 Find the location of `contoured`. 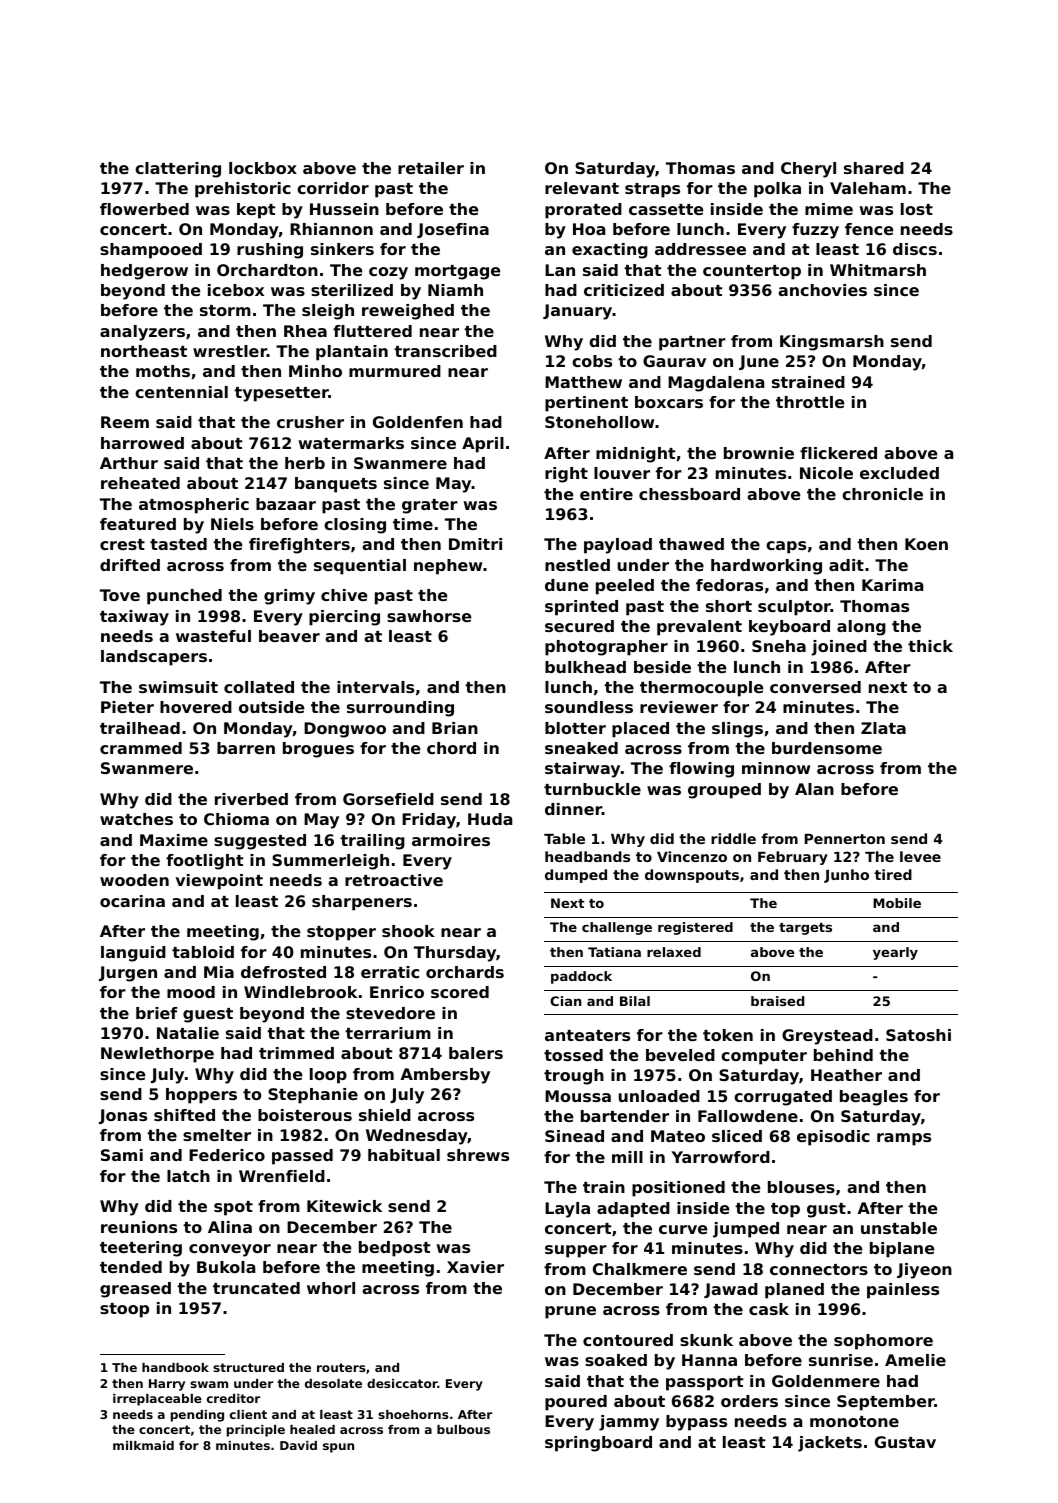

contoured is located at coordinates (628, 1340).
